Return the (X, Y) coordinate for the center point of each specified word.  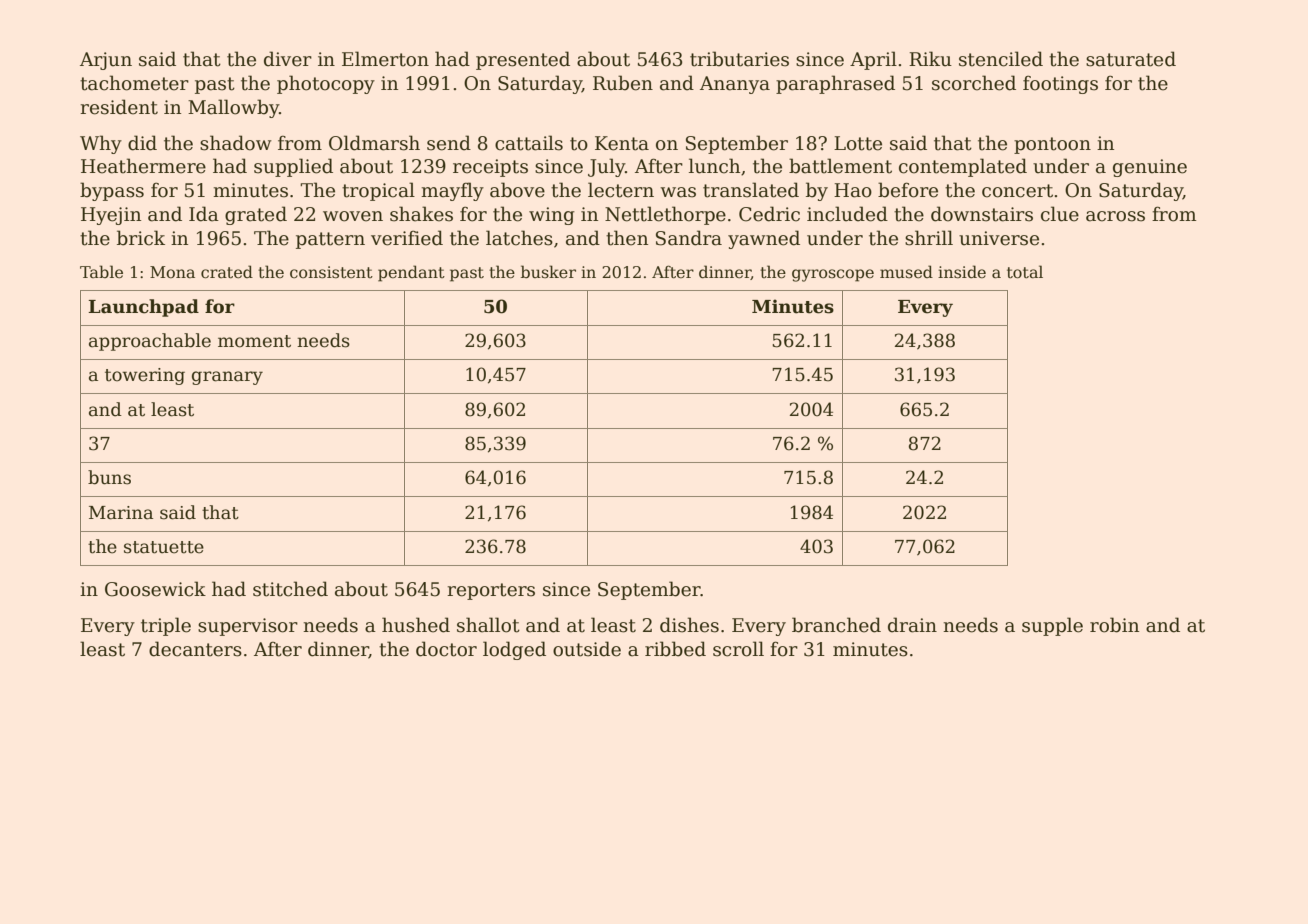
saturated (1131, 59)
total (1025, 272)
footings (1060, 85)
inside (962, 271)
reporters (491, 591)
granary (227, 378)
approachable (150, 342)
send (449, 143)
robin (1114, 625)
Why (101, 144)
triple (166, 626)
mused (906, 271)
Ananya (735, 85)
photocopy (326, 84)
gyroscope (833, 275)
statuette (164, 547)
